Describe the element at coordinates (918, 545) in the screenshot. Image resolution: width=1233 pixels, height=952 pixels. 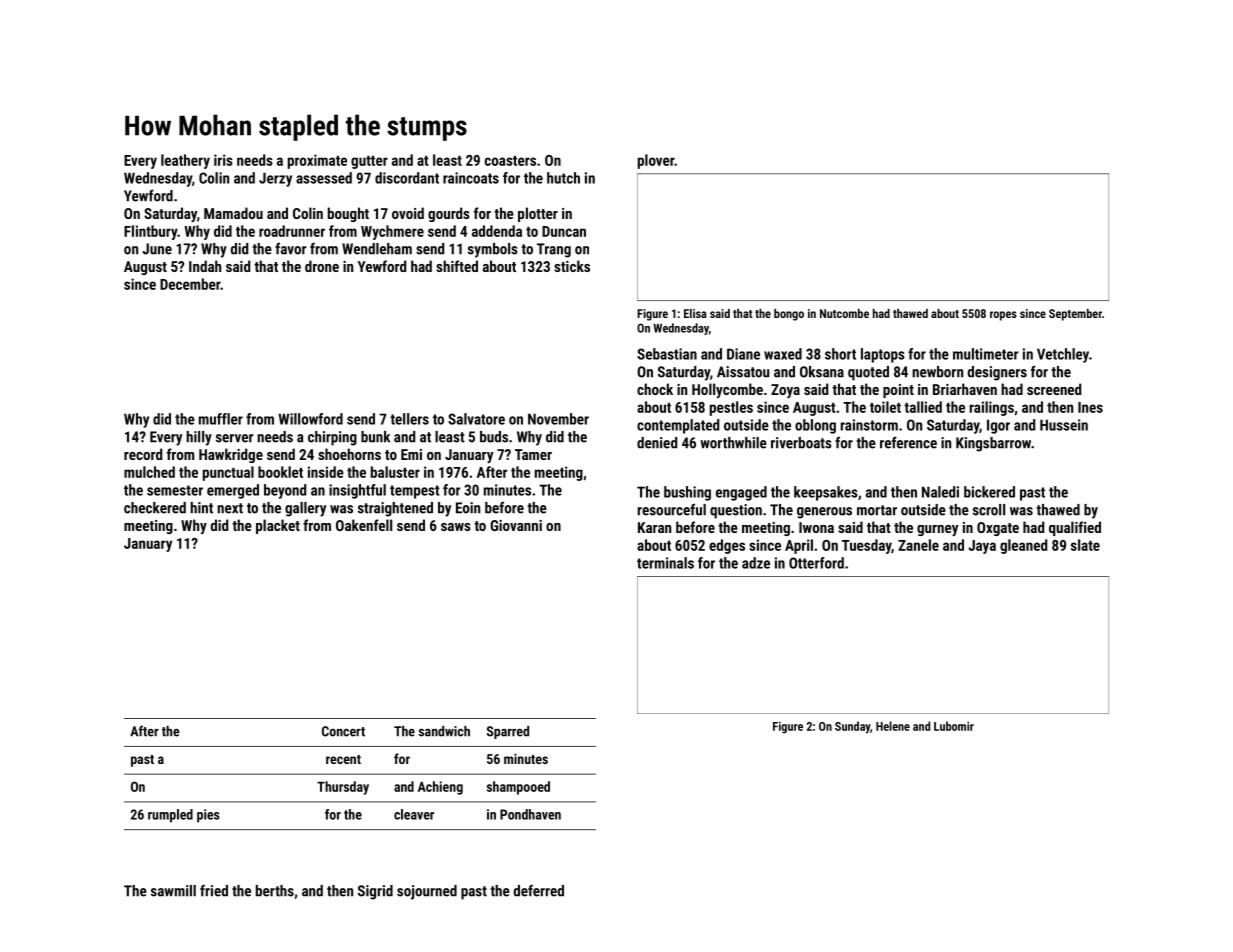
I see `Zanele` at that location.
